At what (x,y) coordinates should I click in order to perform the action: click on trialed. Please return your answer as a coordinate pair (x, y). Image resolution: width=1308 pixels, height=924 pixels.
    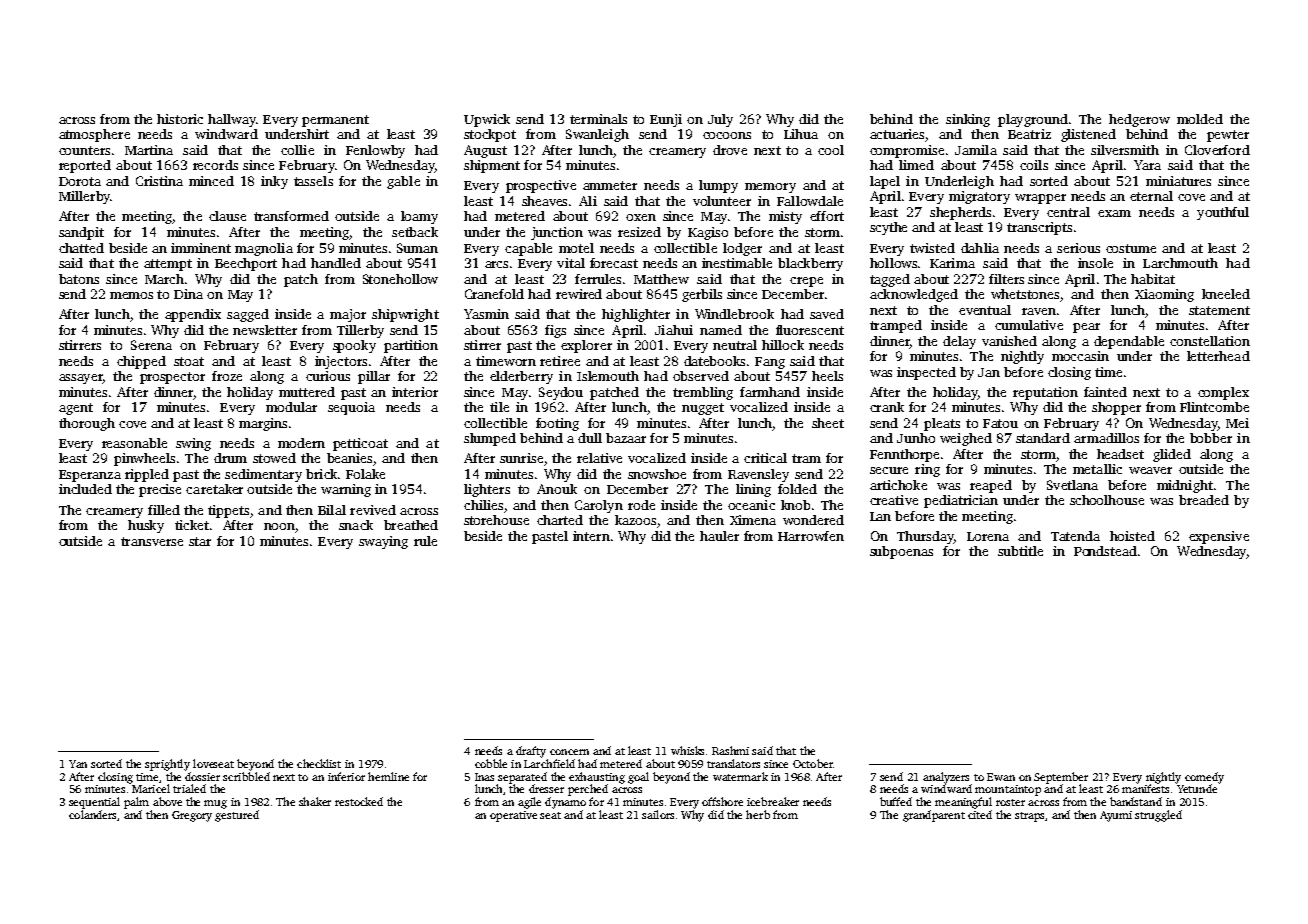
    Looking at the image, I should click on (189, 788).
